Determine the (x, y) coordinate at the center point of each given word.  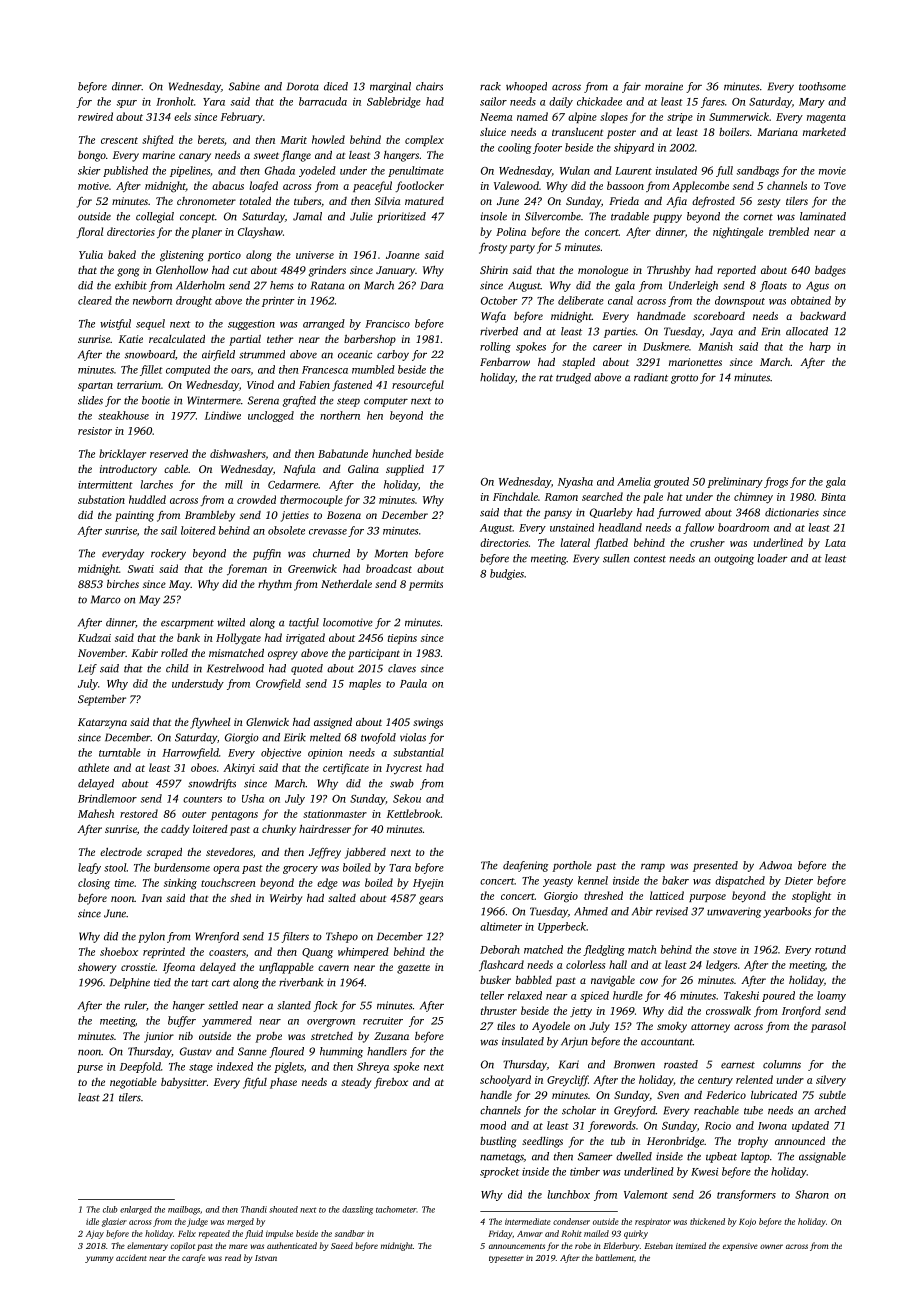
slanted (294, 1005)
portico (224, 256)
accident (131, 1257)
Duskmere (666, 346)
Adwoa (775, 865)
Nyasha (575, 482)
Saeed (342, 1245)
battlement (615, 1257)
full (724, 171)
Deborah (500, 949)
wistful (115, 324)
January (395, 271)
